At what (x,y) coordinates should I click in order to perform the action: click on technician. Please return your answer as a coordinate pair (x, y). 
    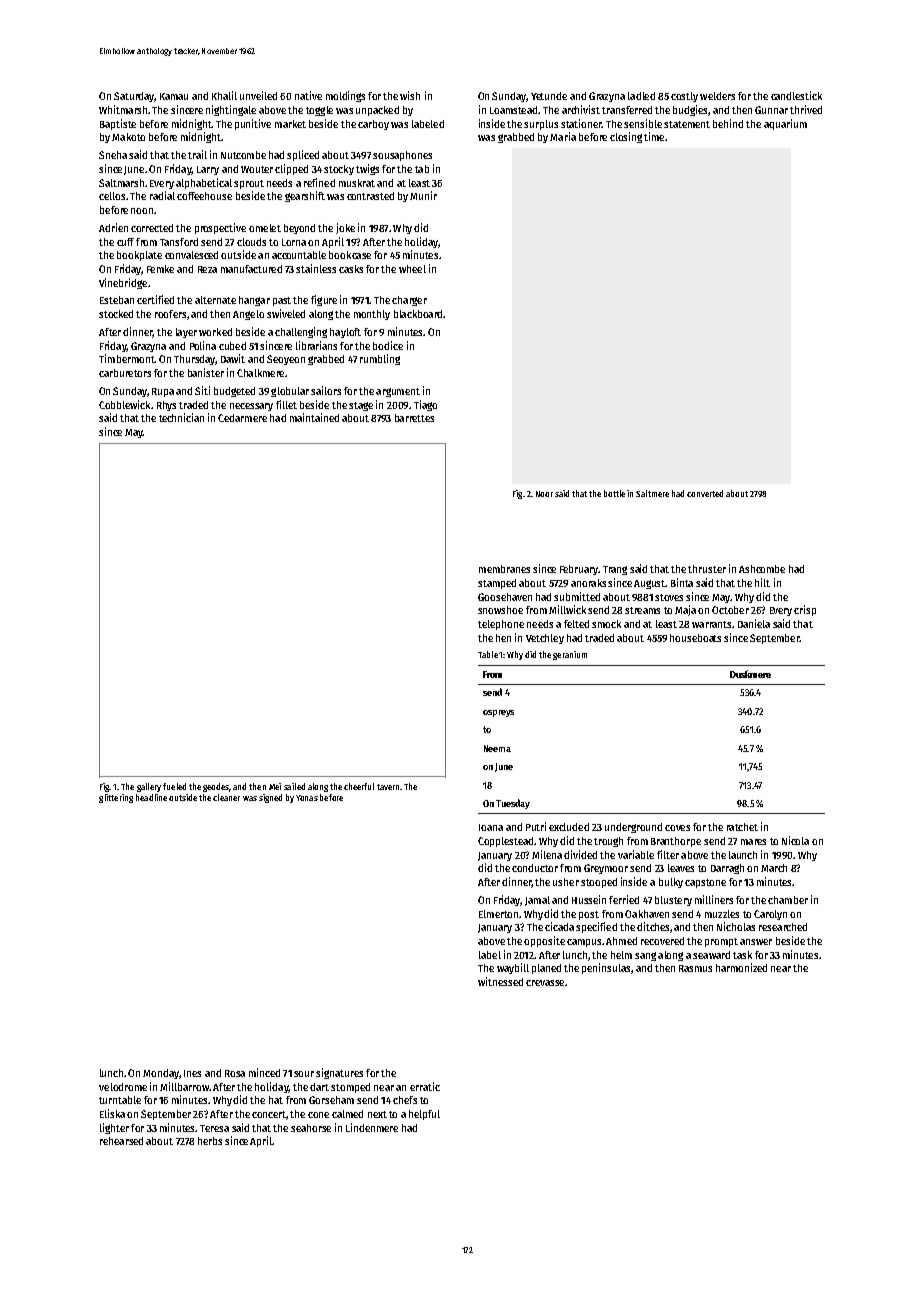
    Looking at the image, I should click on (181, 417).
